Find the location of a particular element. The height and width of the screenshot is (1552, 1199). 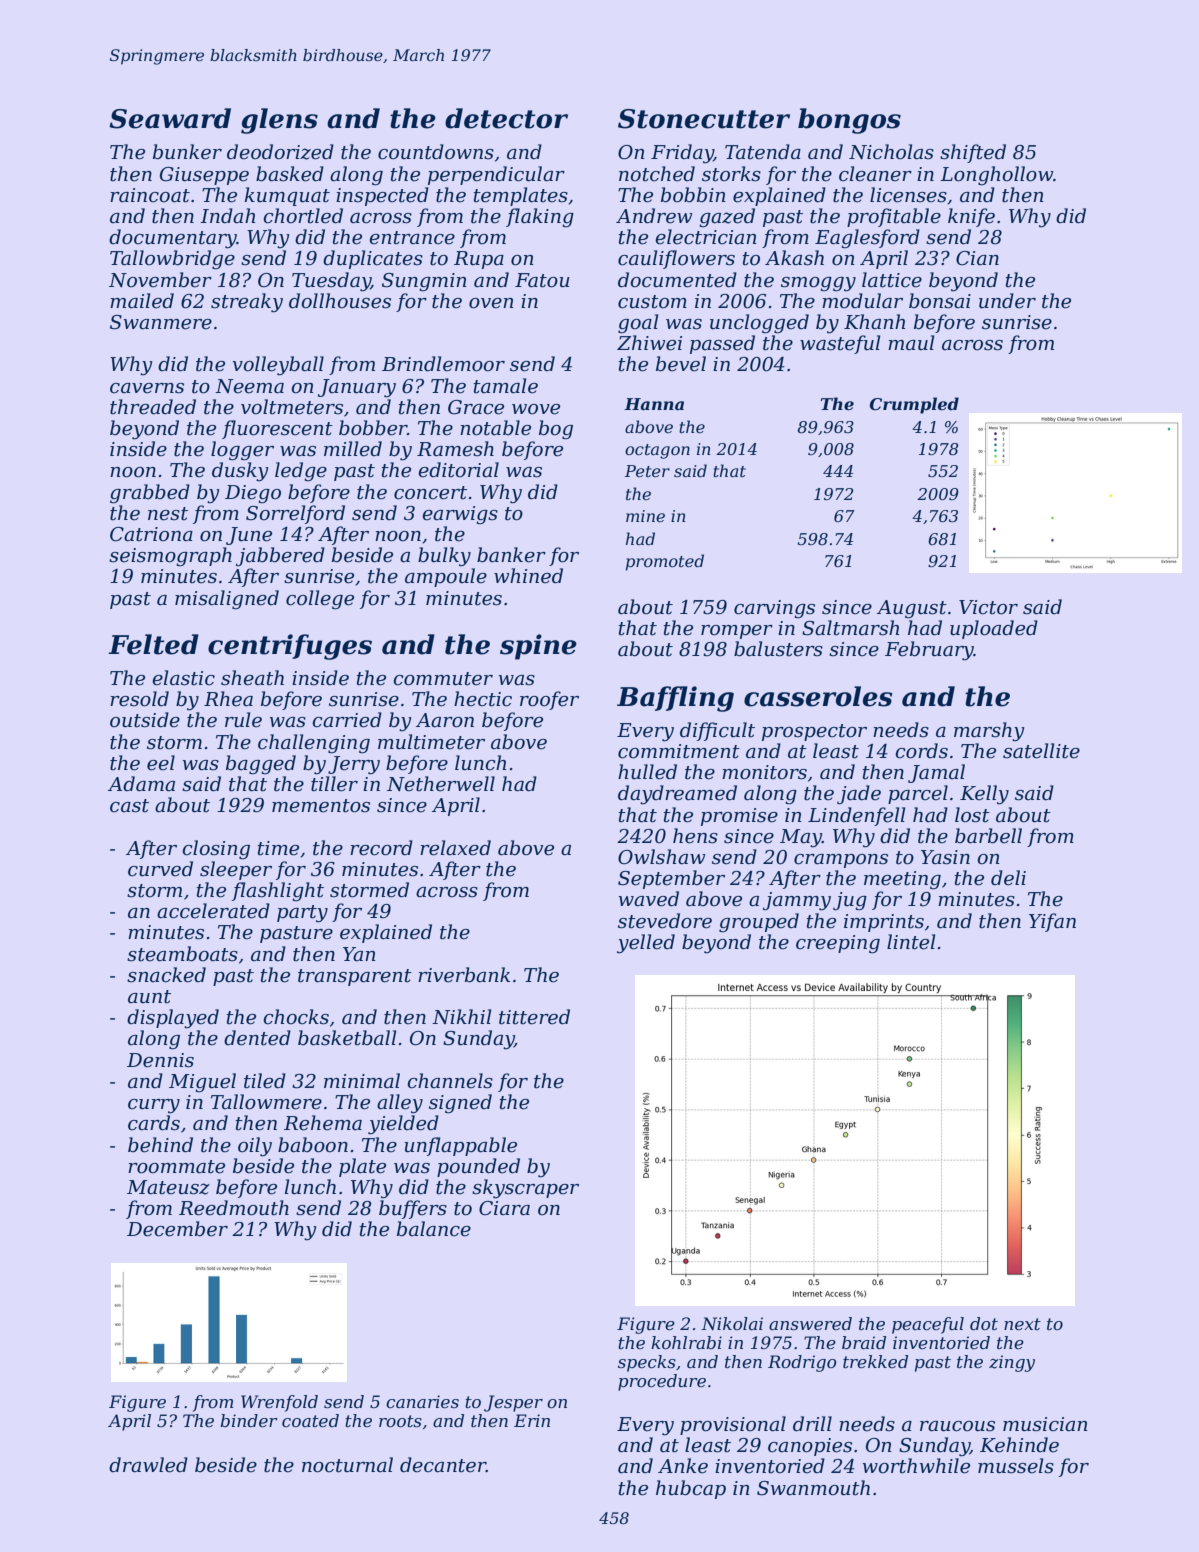

canaries is located at coordinates (422, 1401).
